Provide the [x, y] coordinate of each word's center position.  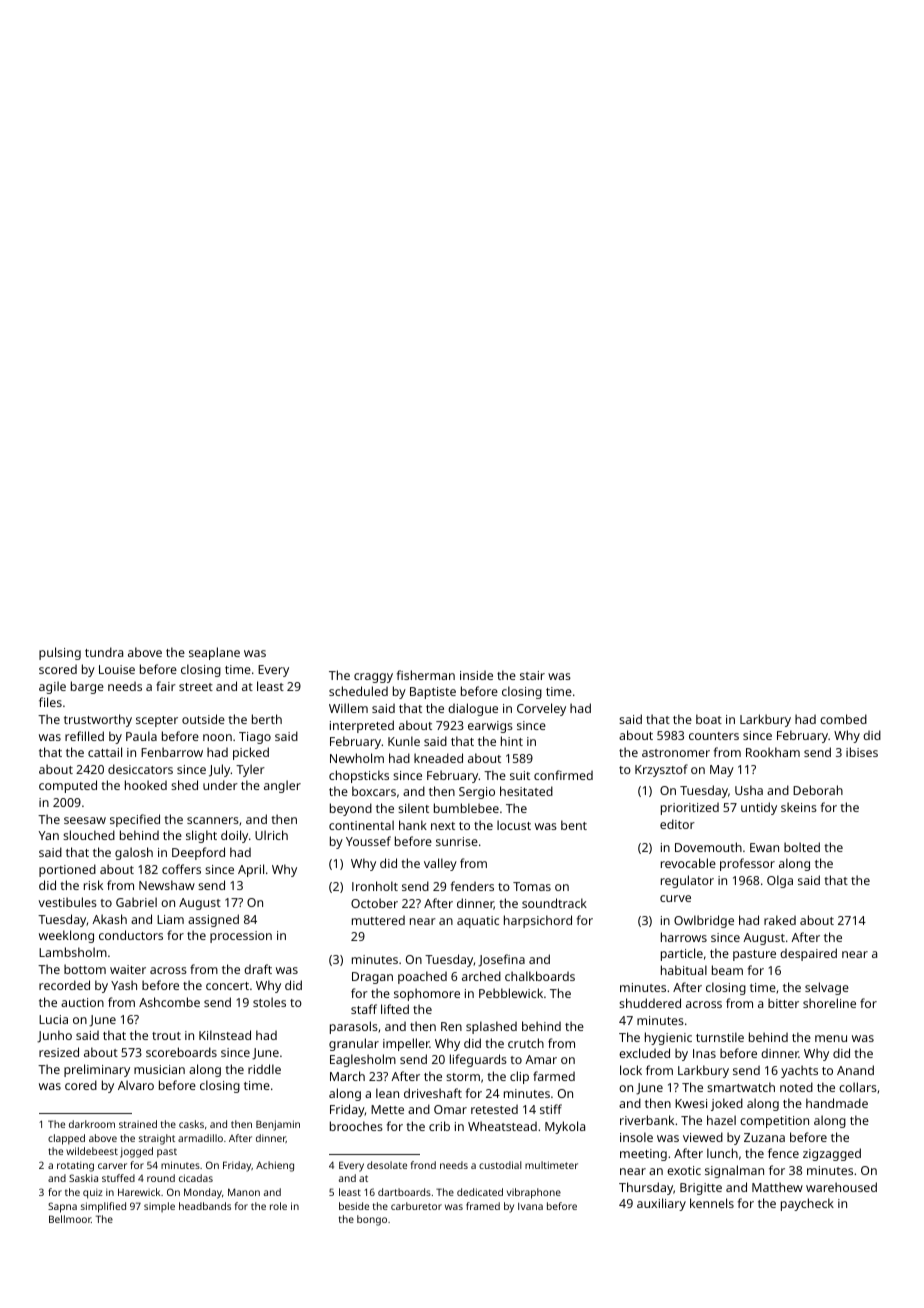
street [196, 687]
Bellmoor [70, 1219]
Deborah [818, 790]
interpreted [362, 726]
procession [241, 937]
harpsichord [538, 921]
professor [747, 864]
